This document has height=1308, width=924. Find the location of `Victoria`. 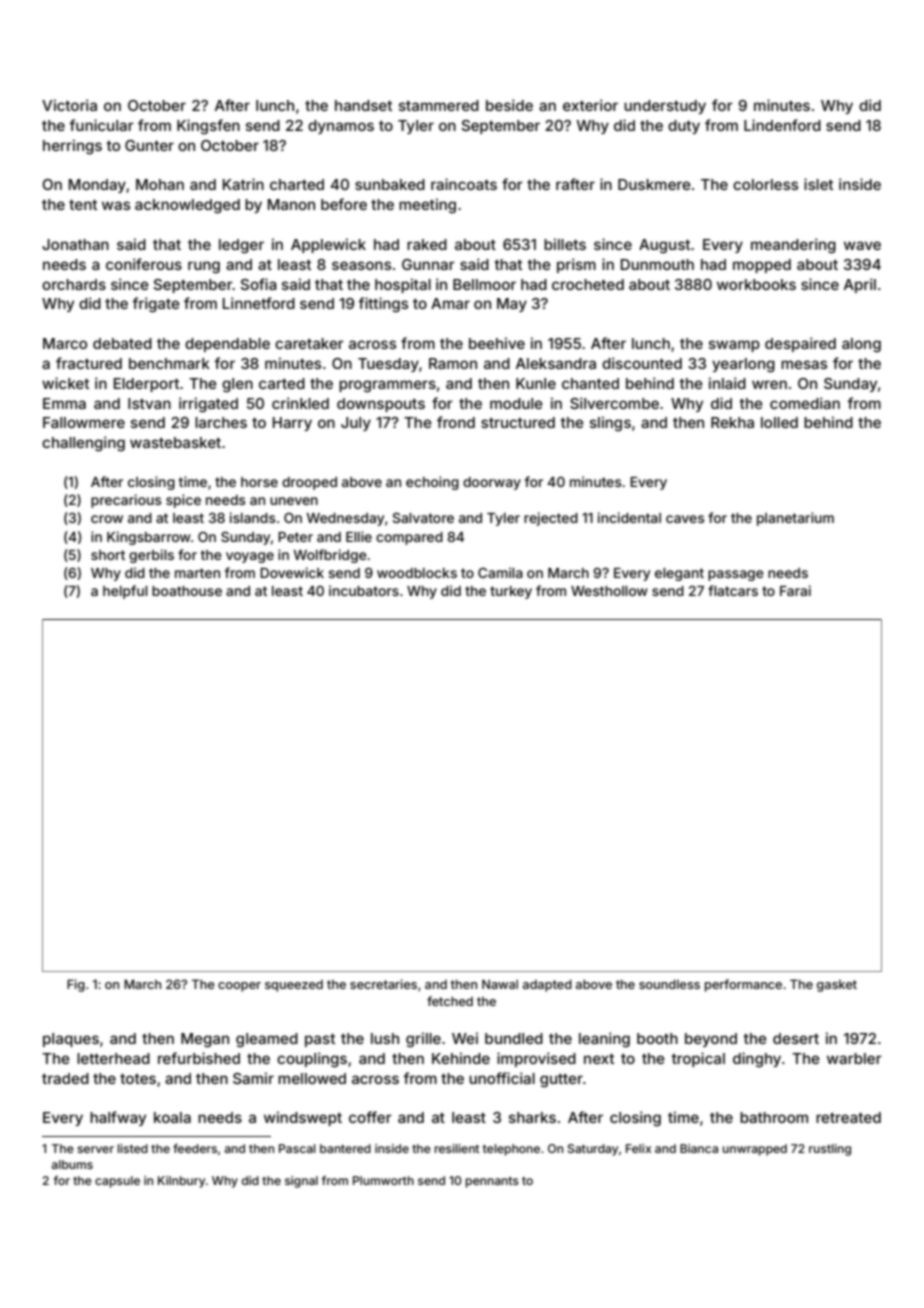

Victoria is located at coordinates (69, 105).
